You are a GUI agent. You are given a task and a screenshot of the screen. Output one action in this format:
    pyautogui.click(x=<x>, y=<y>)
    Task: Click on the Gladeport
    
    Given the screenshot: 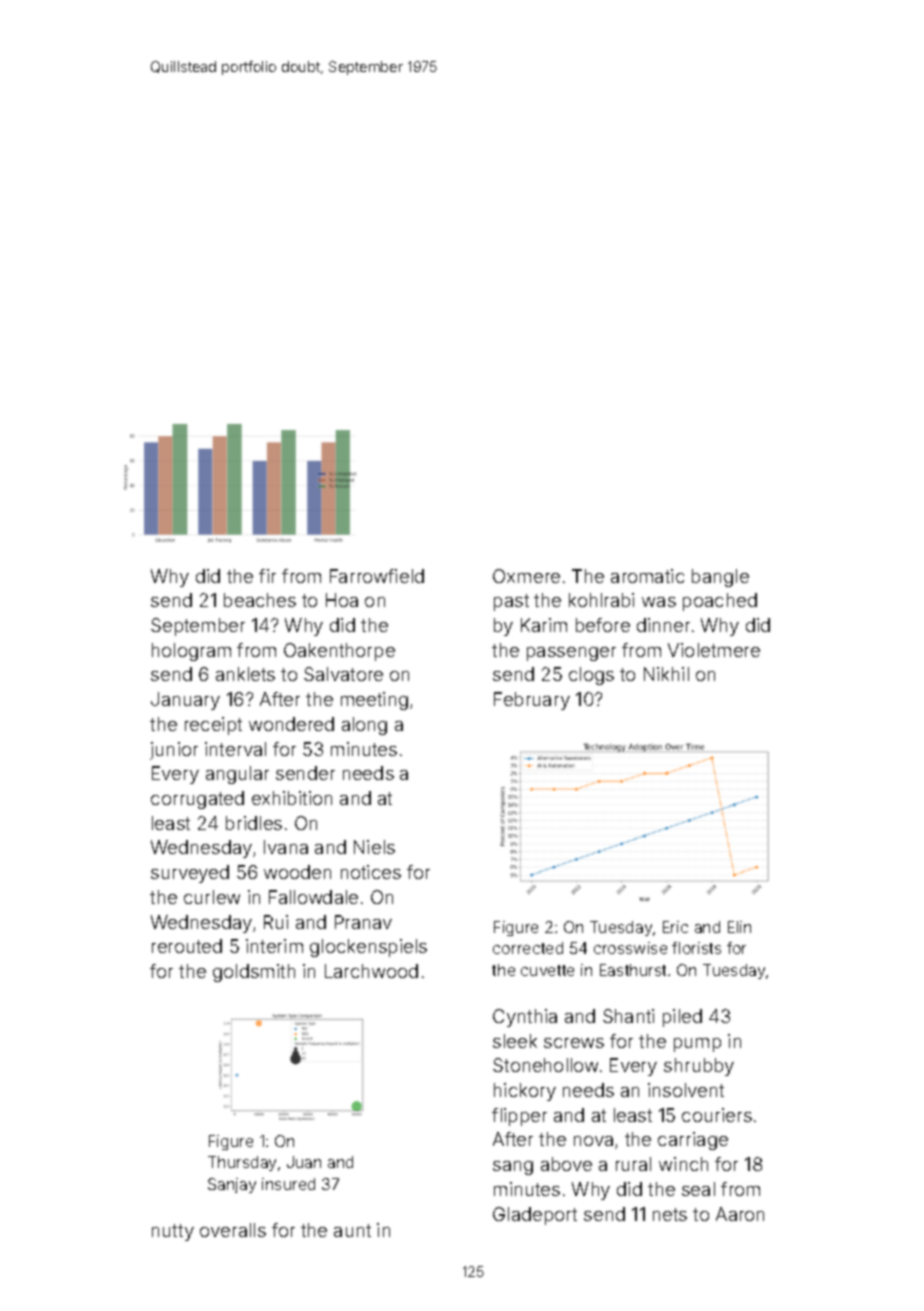 What is the action you would take?
    pyautogui.click(x=535, y=1216)
